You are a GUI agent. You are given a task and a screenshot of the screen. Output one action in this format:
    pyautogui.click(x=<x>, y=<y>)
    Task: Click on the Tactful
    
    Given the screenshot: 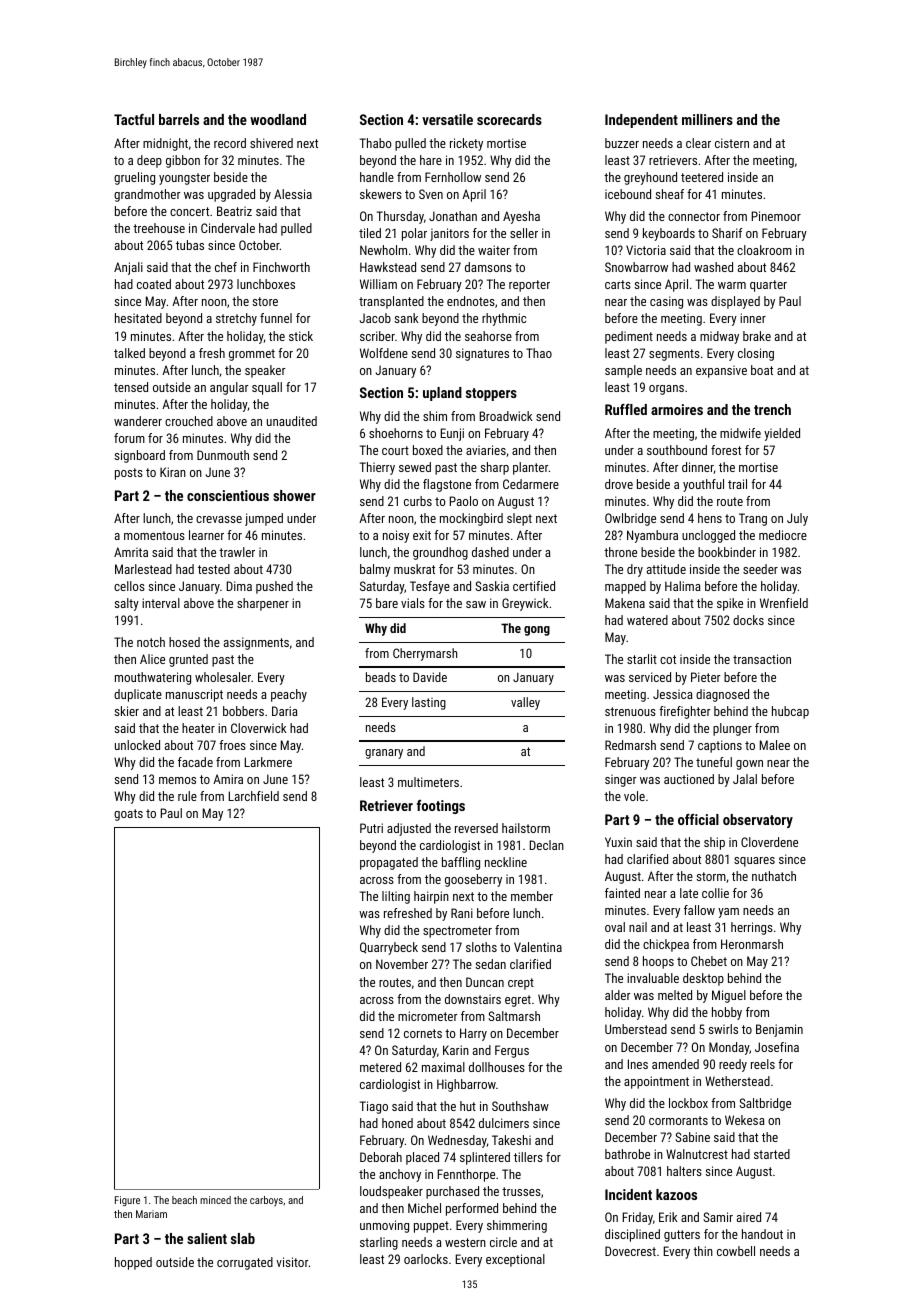 What is the action you would take?
    pyautogui.click(x=134, y=119)
